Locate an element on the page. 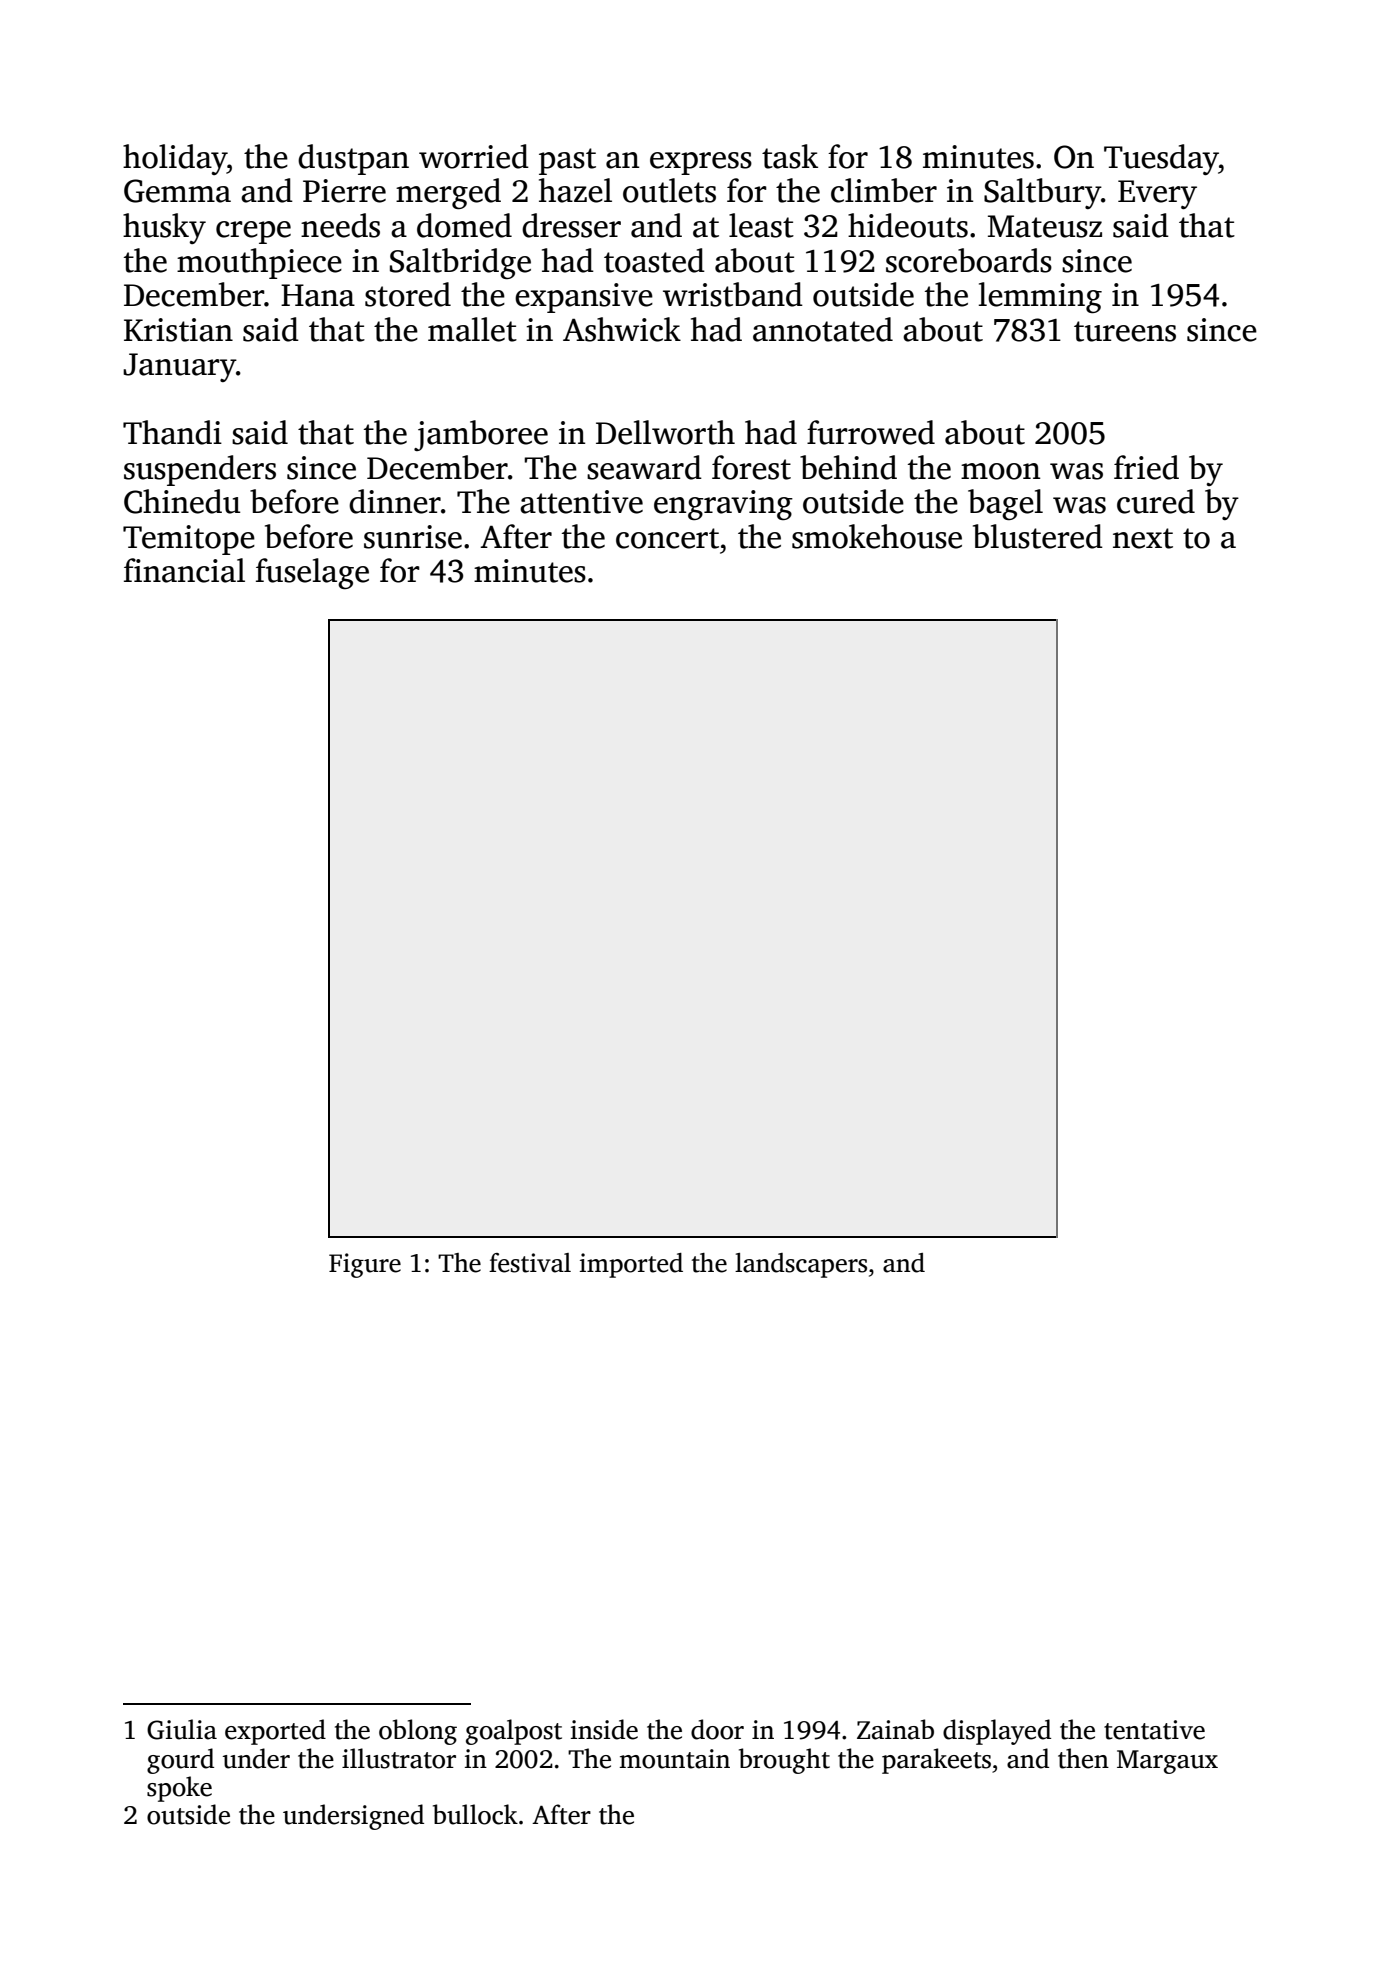  fried is located at coordinates (1146, 467).
